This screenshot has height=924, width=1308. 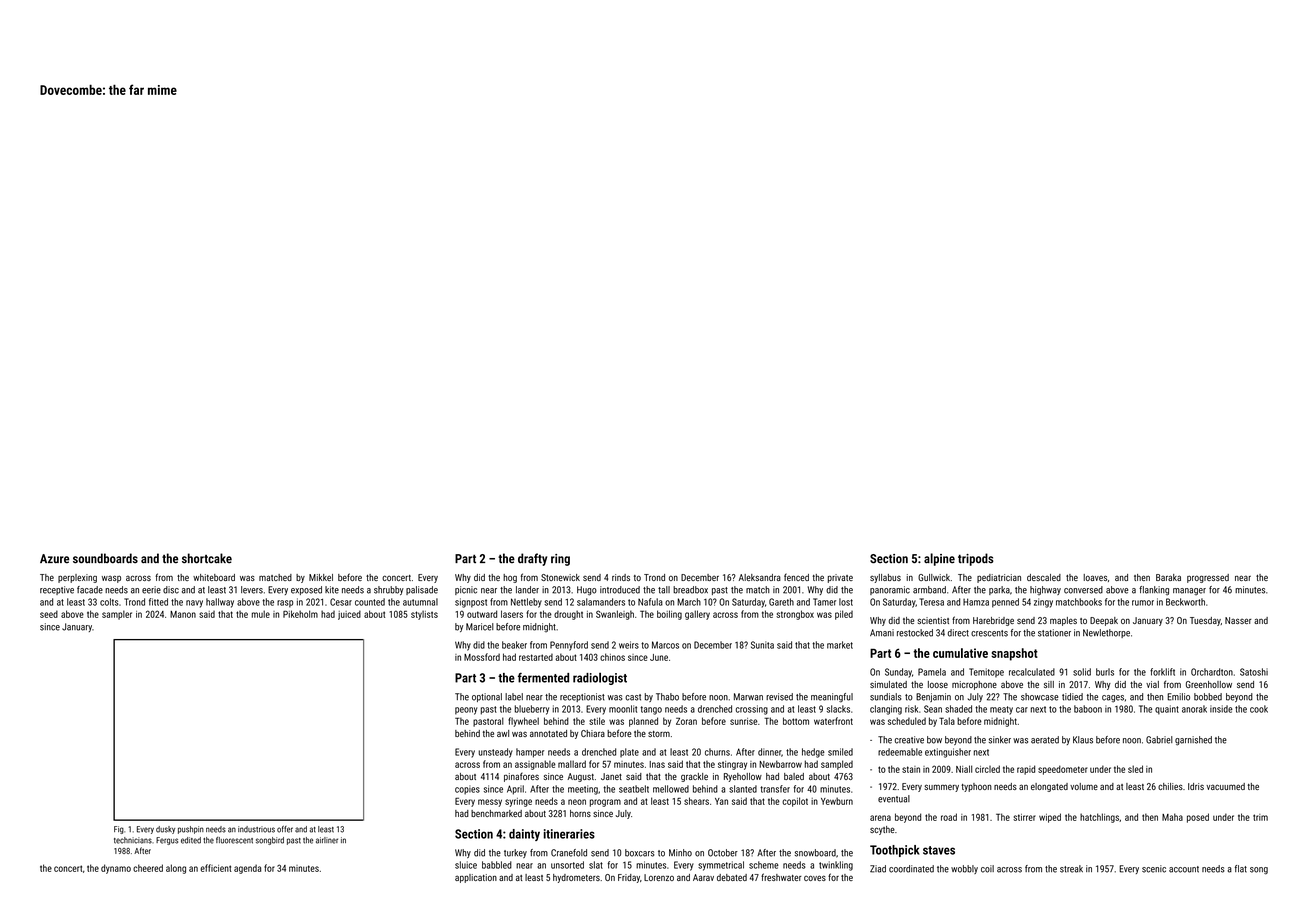 I want to click on Orchardton, so click(x=1212, y=672).
